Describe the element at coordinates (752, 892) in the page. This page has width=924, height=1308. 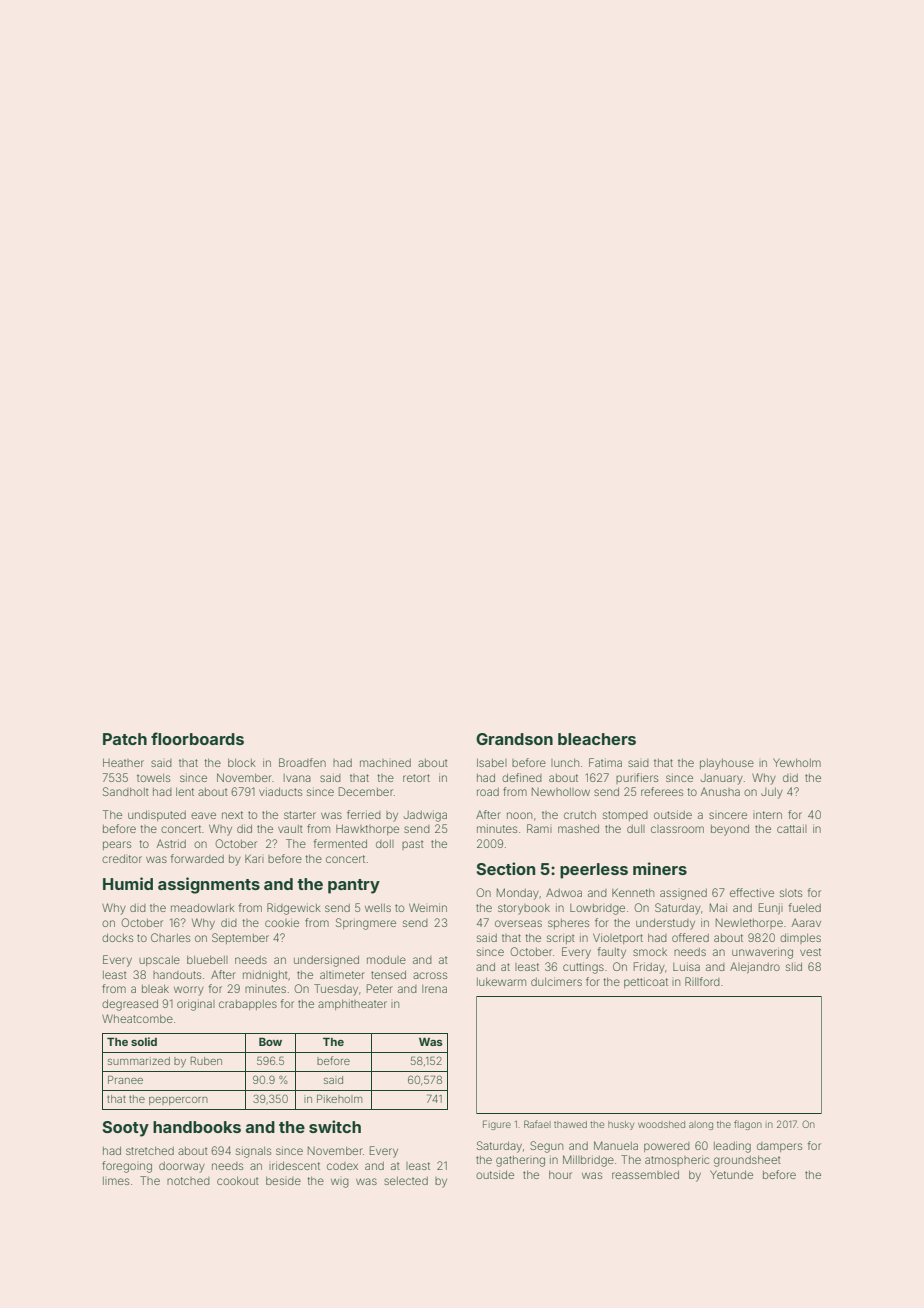
I see `effective` at that location.
